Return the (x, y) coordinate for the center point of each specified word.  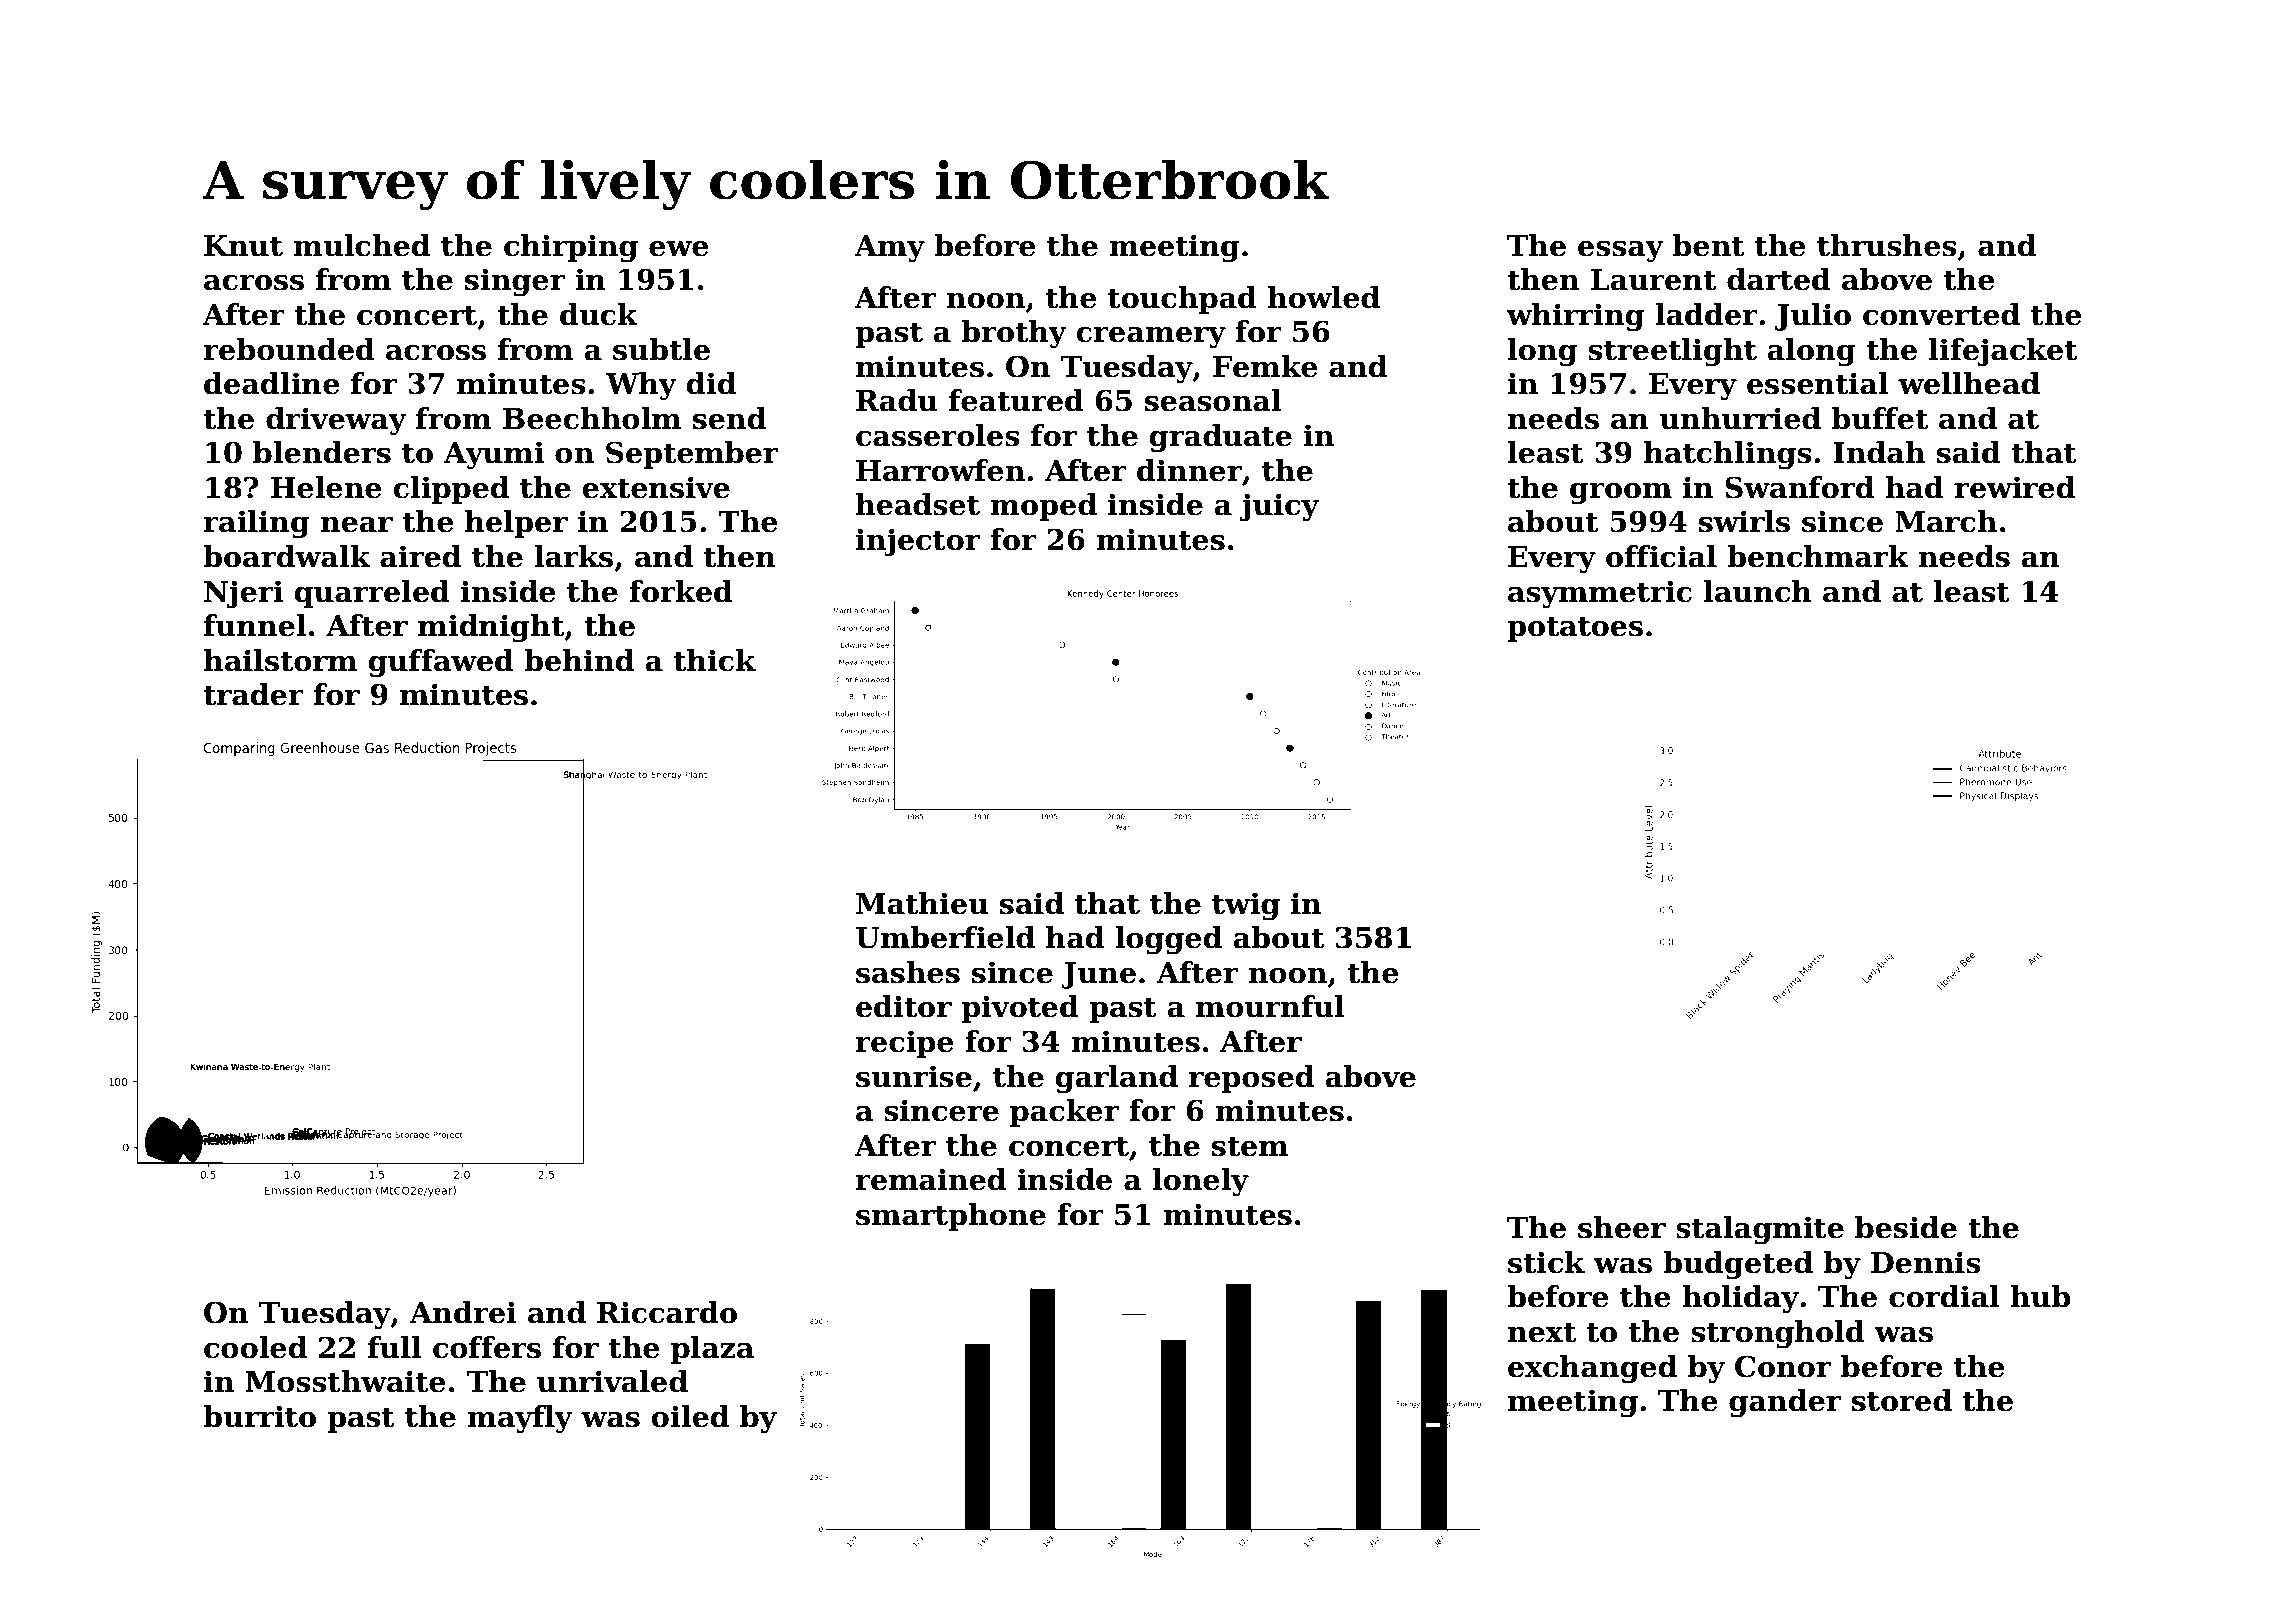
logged (1168, 940)
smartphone (951, 1217)
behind (579, 660)
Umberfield (945, 937)
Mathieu (922, 903)
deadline (272, 383)
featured (1016, 400)
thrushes (1887, 245)
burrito (259, 1416)
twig (1246, 906)
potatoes (1575, 629)
